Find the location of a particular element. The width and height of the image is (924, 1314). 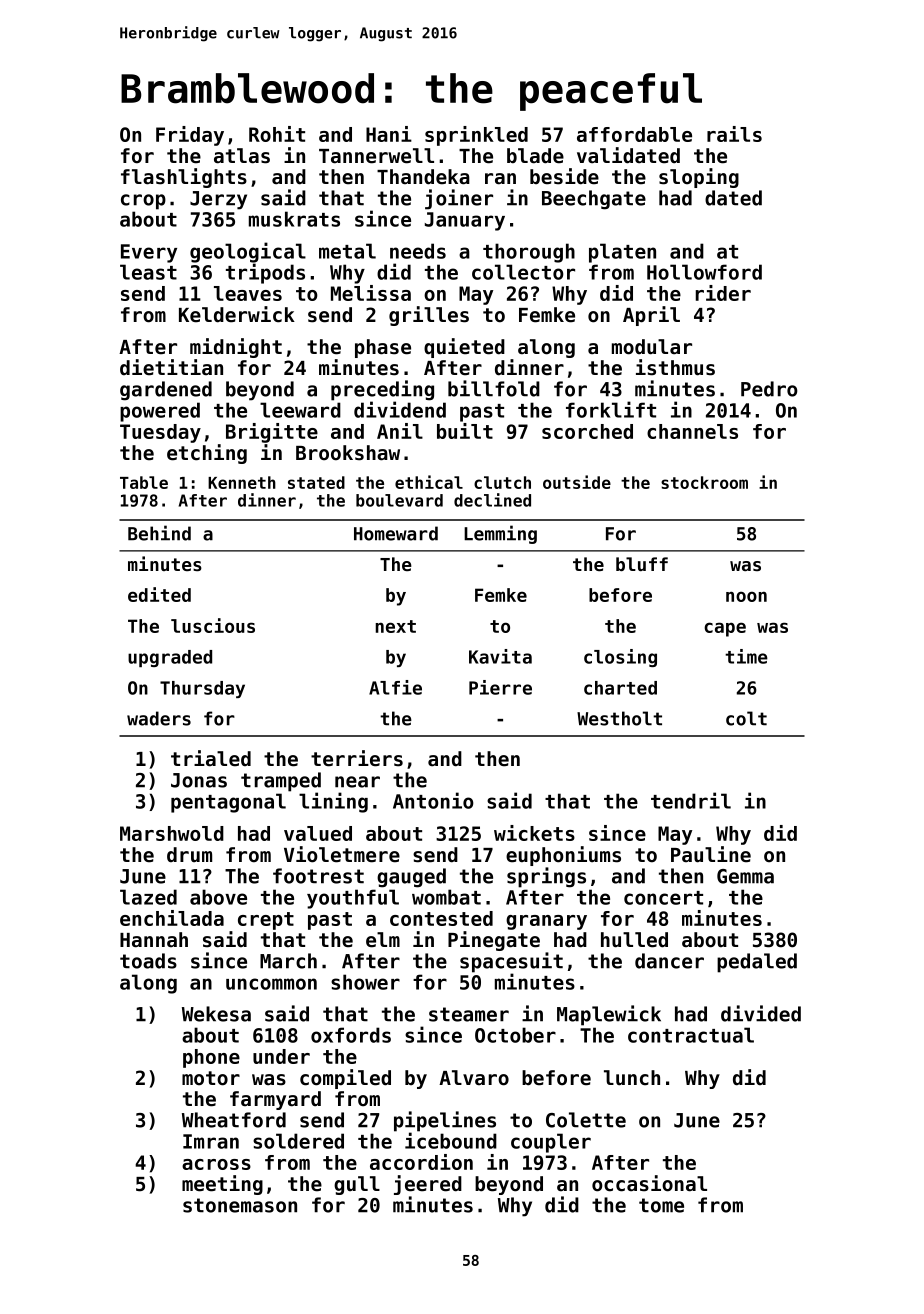

muskrats is located at coordinates (294, 219).
